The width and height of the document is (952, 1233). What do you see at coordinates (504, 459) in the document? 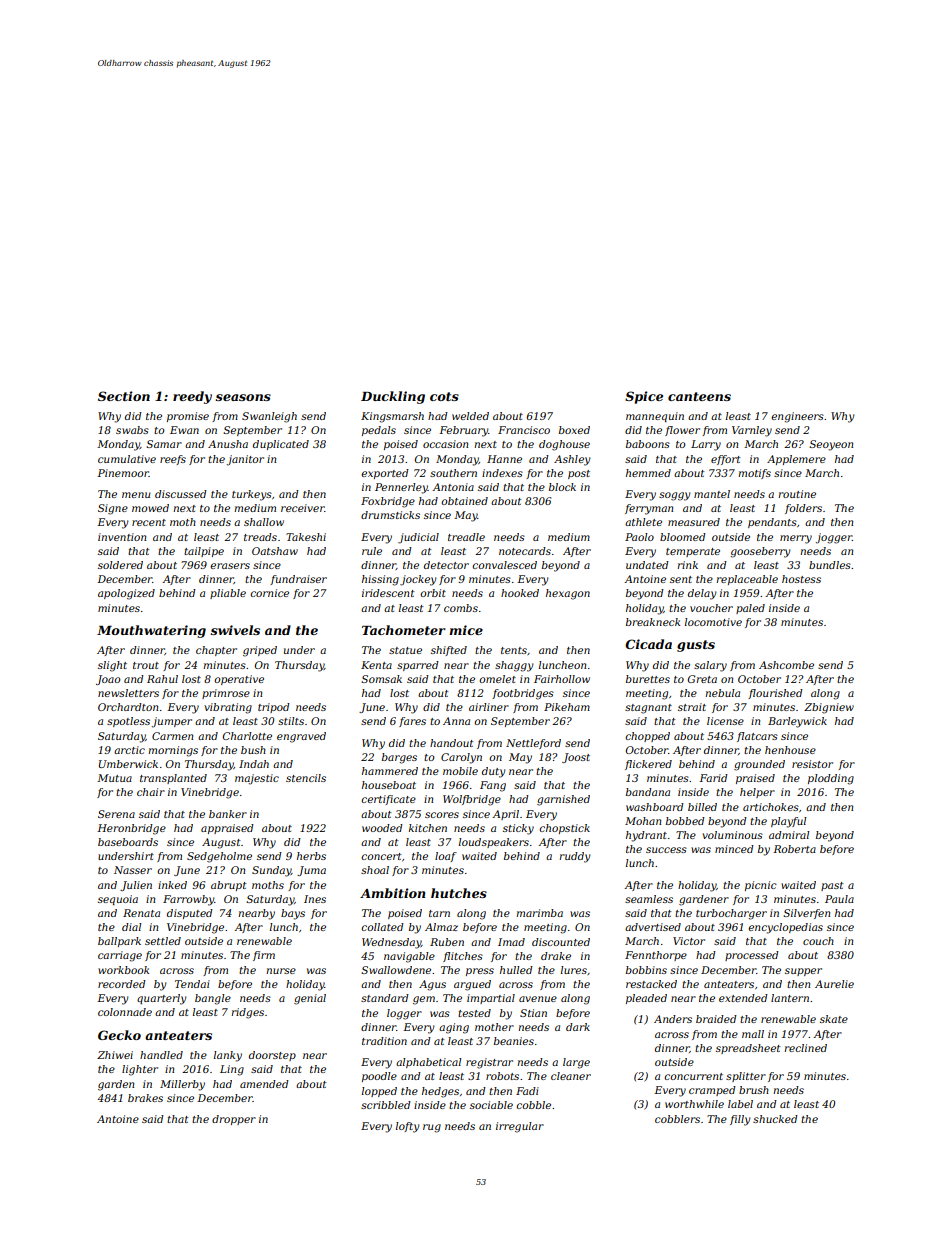
I see `Hanne` at bounding box center [504, 459].
